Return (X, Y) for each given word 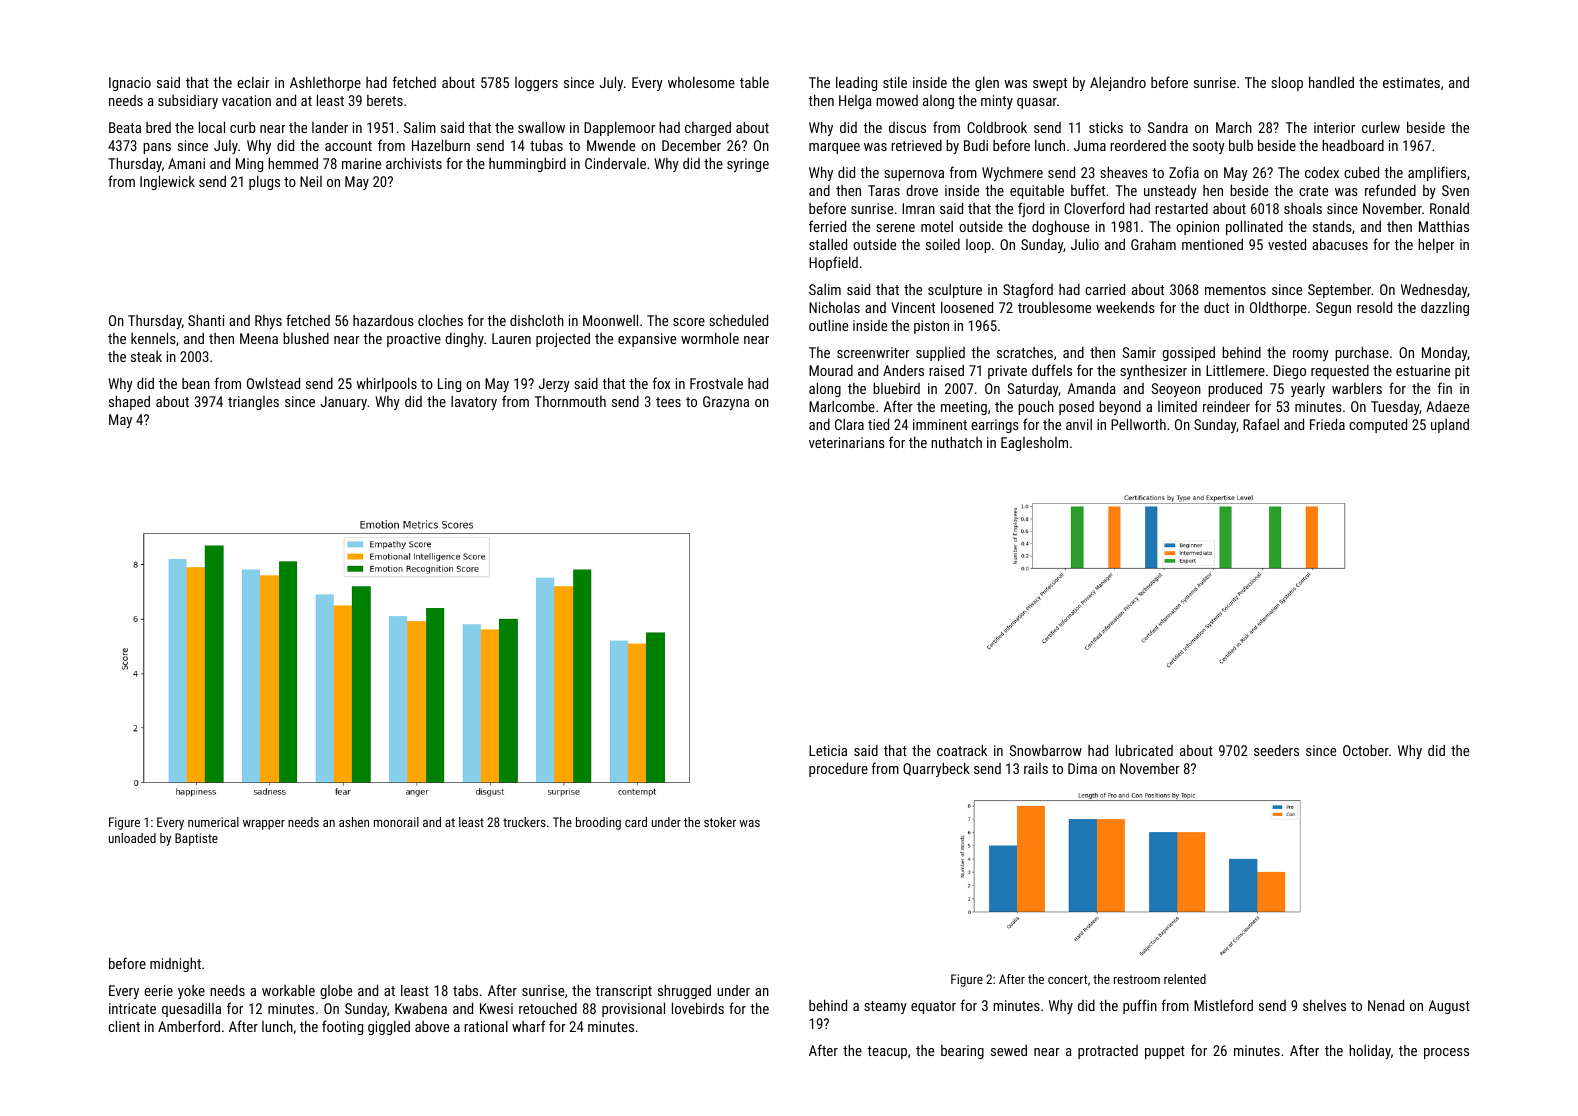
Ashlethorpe (325, 83)
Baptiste (196, 839)
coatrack (962, 750)
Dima (1082, 768)
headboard (1353, 145)
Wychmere (1012, 174)
